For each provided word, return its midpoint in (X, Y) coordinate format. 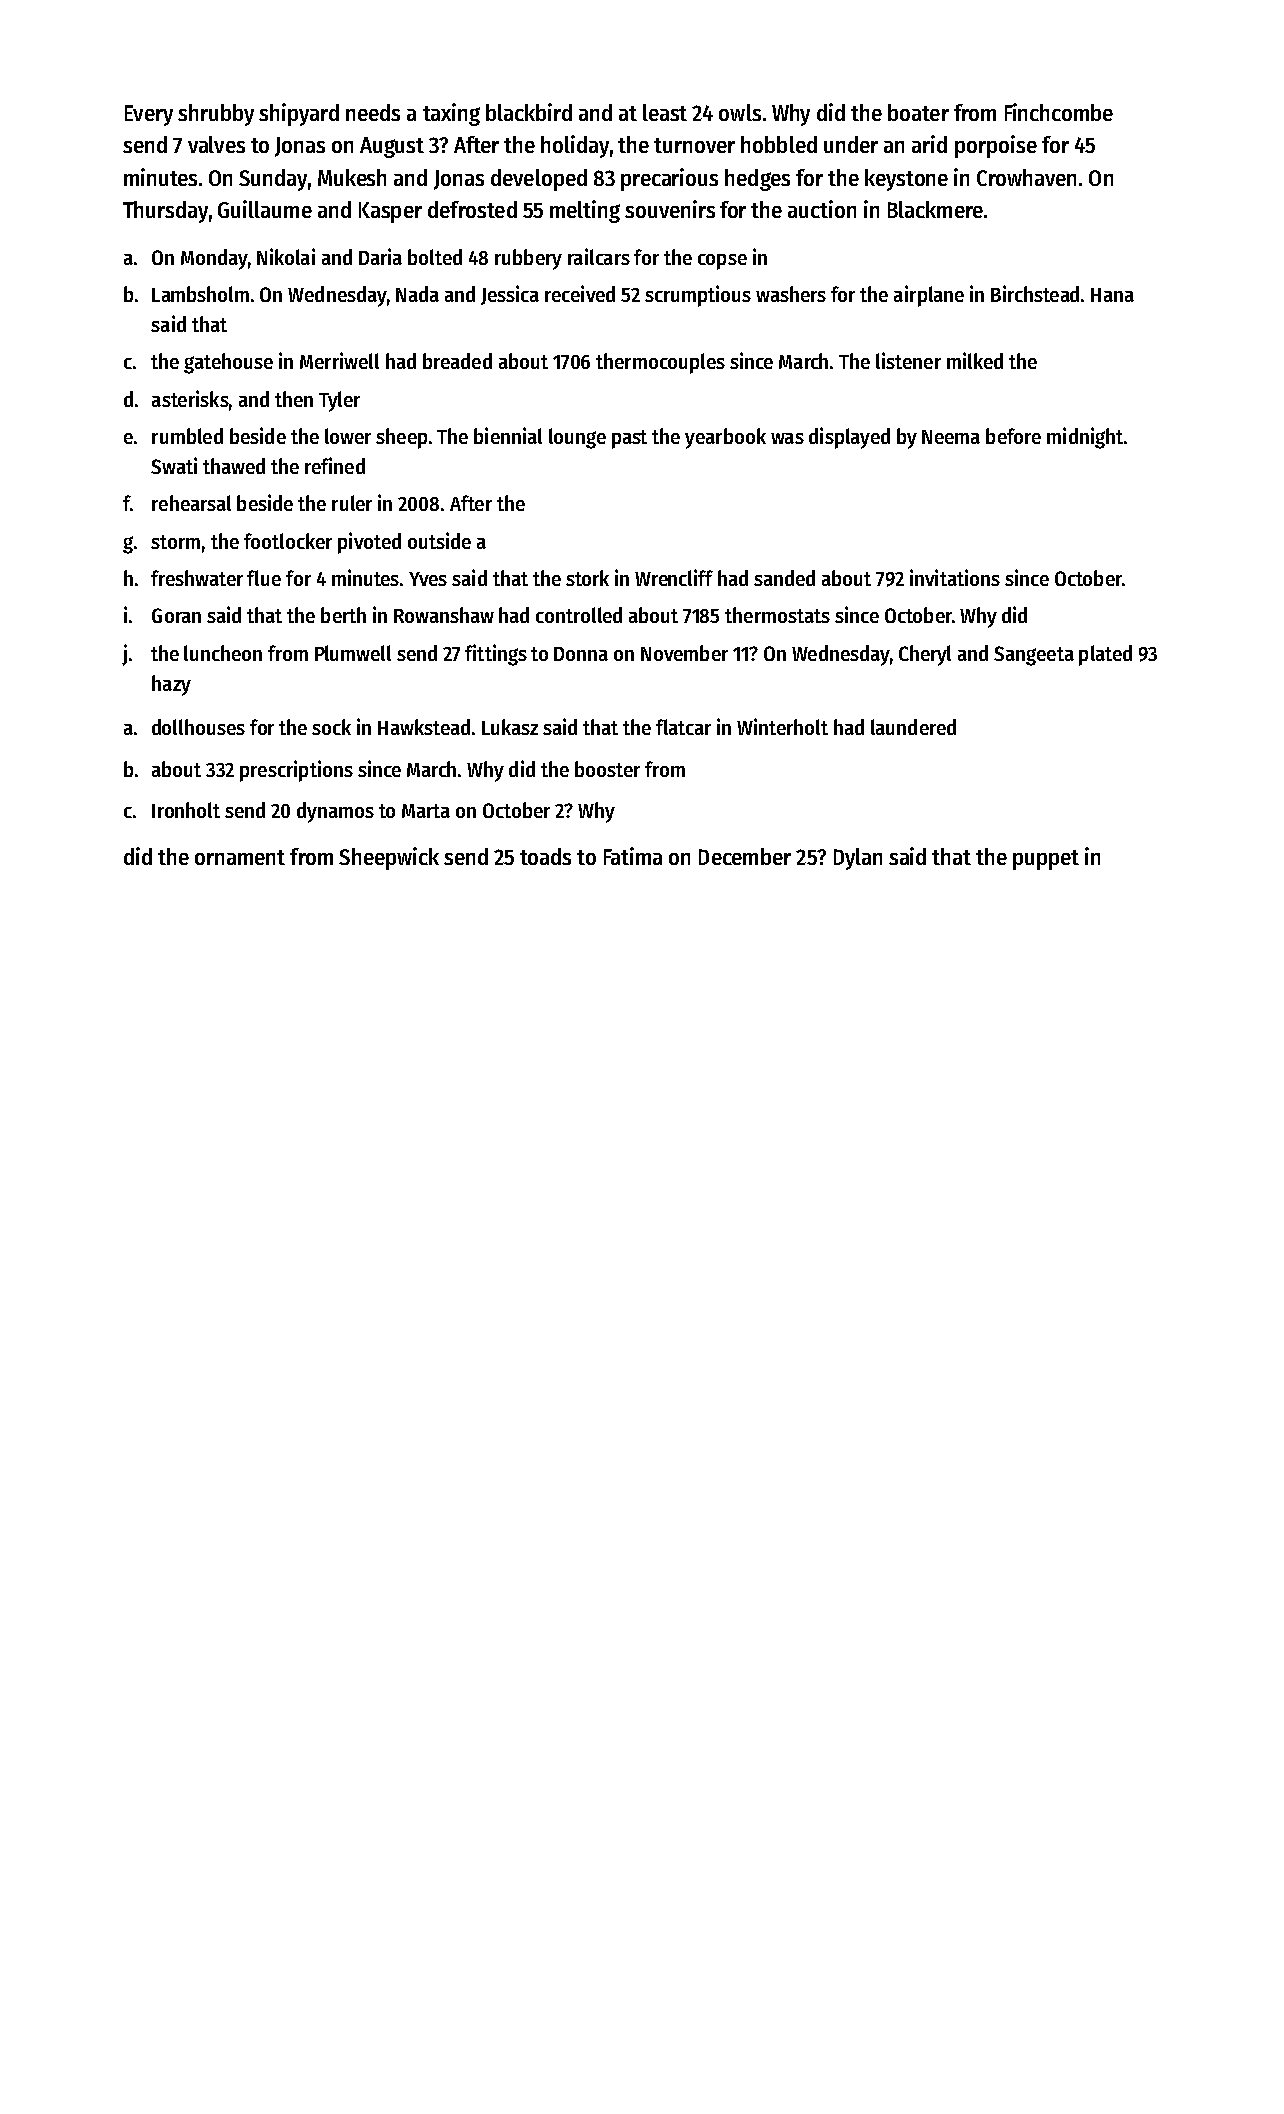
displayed (849, 438)
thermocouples (660, 363)
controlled (579, 615)
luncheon (223, 653)
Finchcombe (1059, 112)
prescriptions (296, 771)
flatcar (683, 727)
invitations (955, 577)
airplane (929, 296)
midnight (1085, 438)
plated (1105, 655)
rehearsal (191, 503)
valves (216, 144)
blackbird (529, 112)
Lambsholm (200, 294)
